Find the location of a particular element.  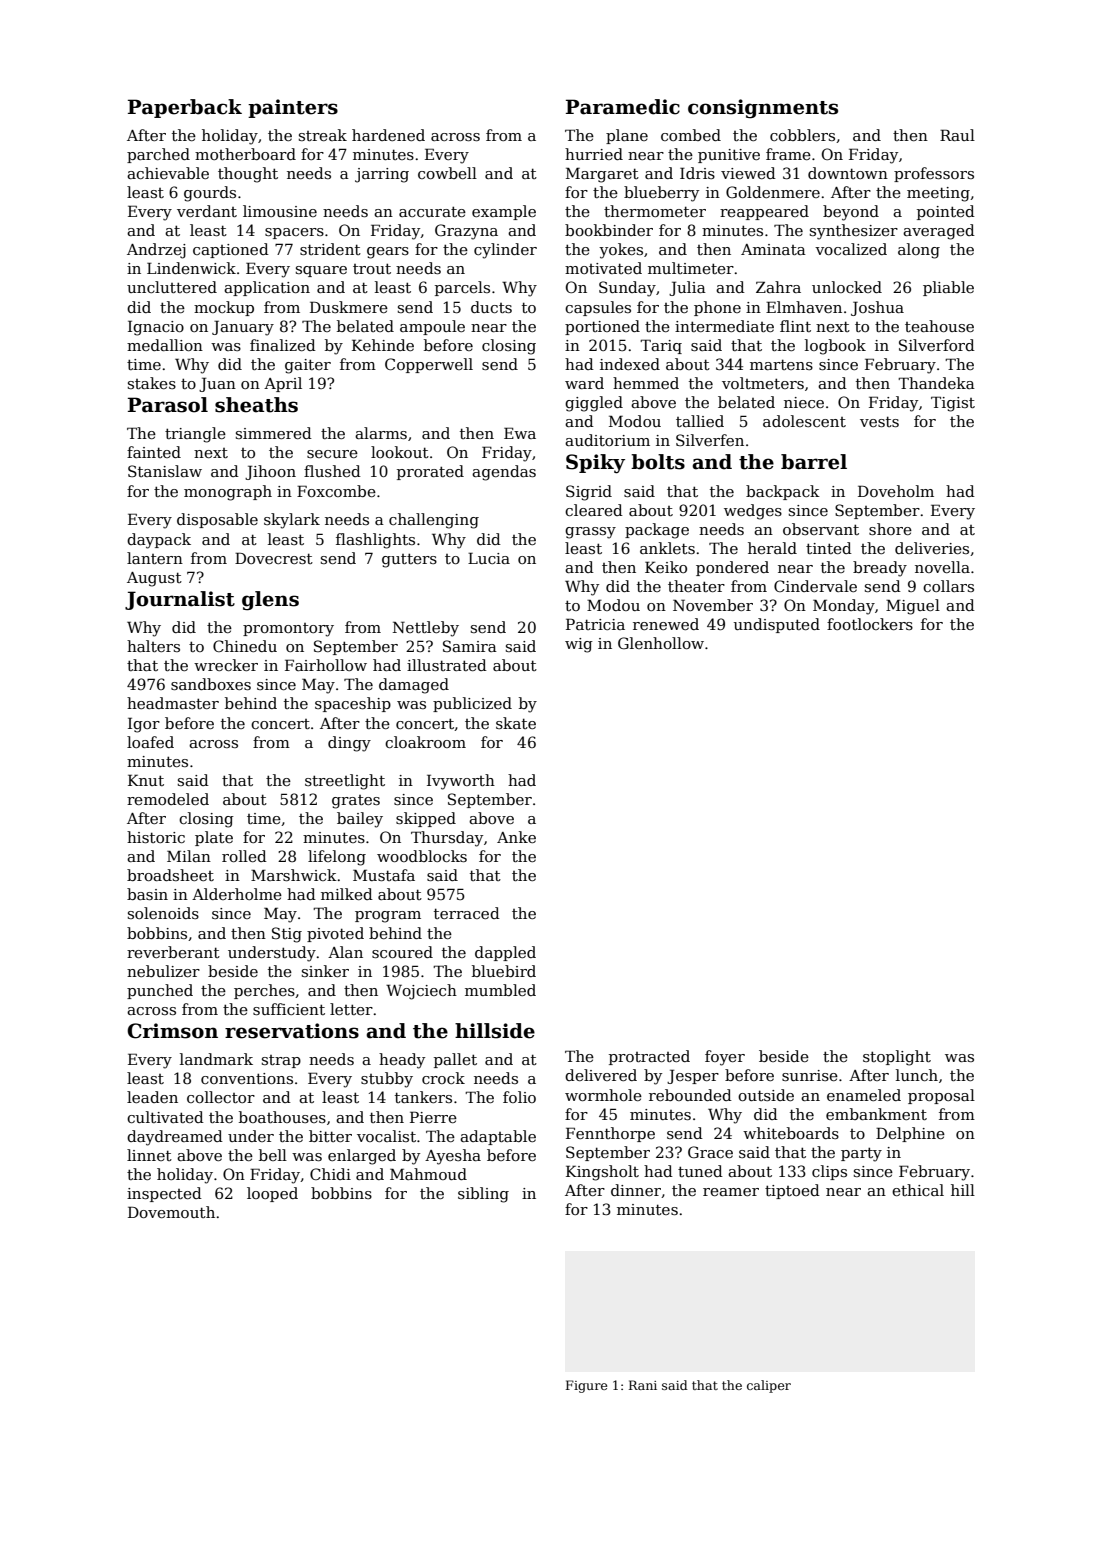

Journalist is located at coordinates (180, 600).
